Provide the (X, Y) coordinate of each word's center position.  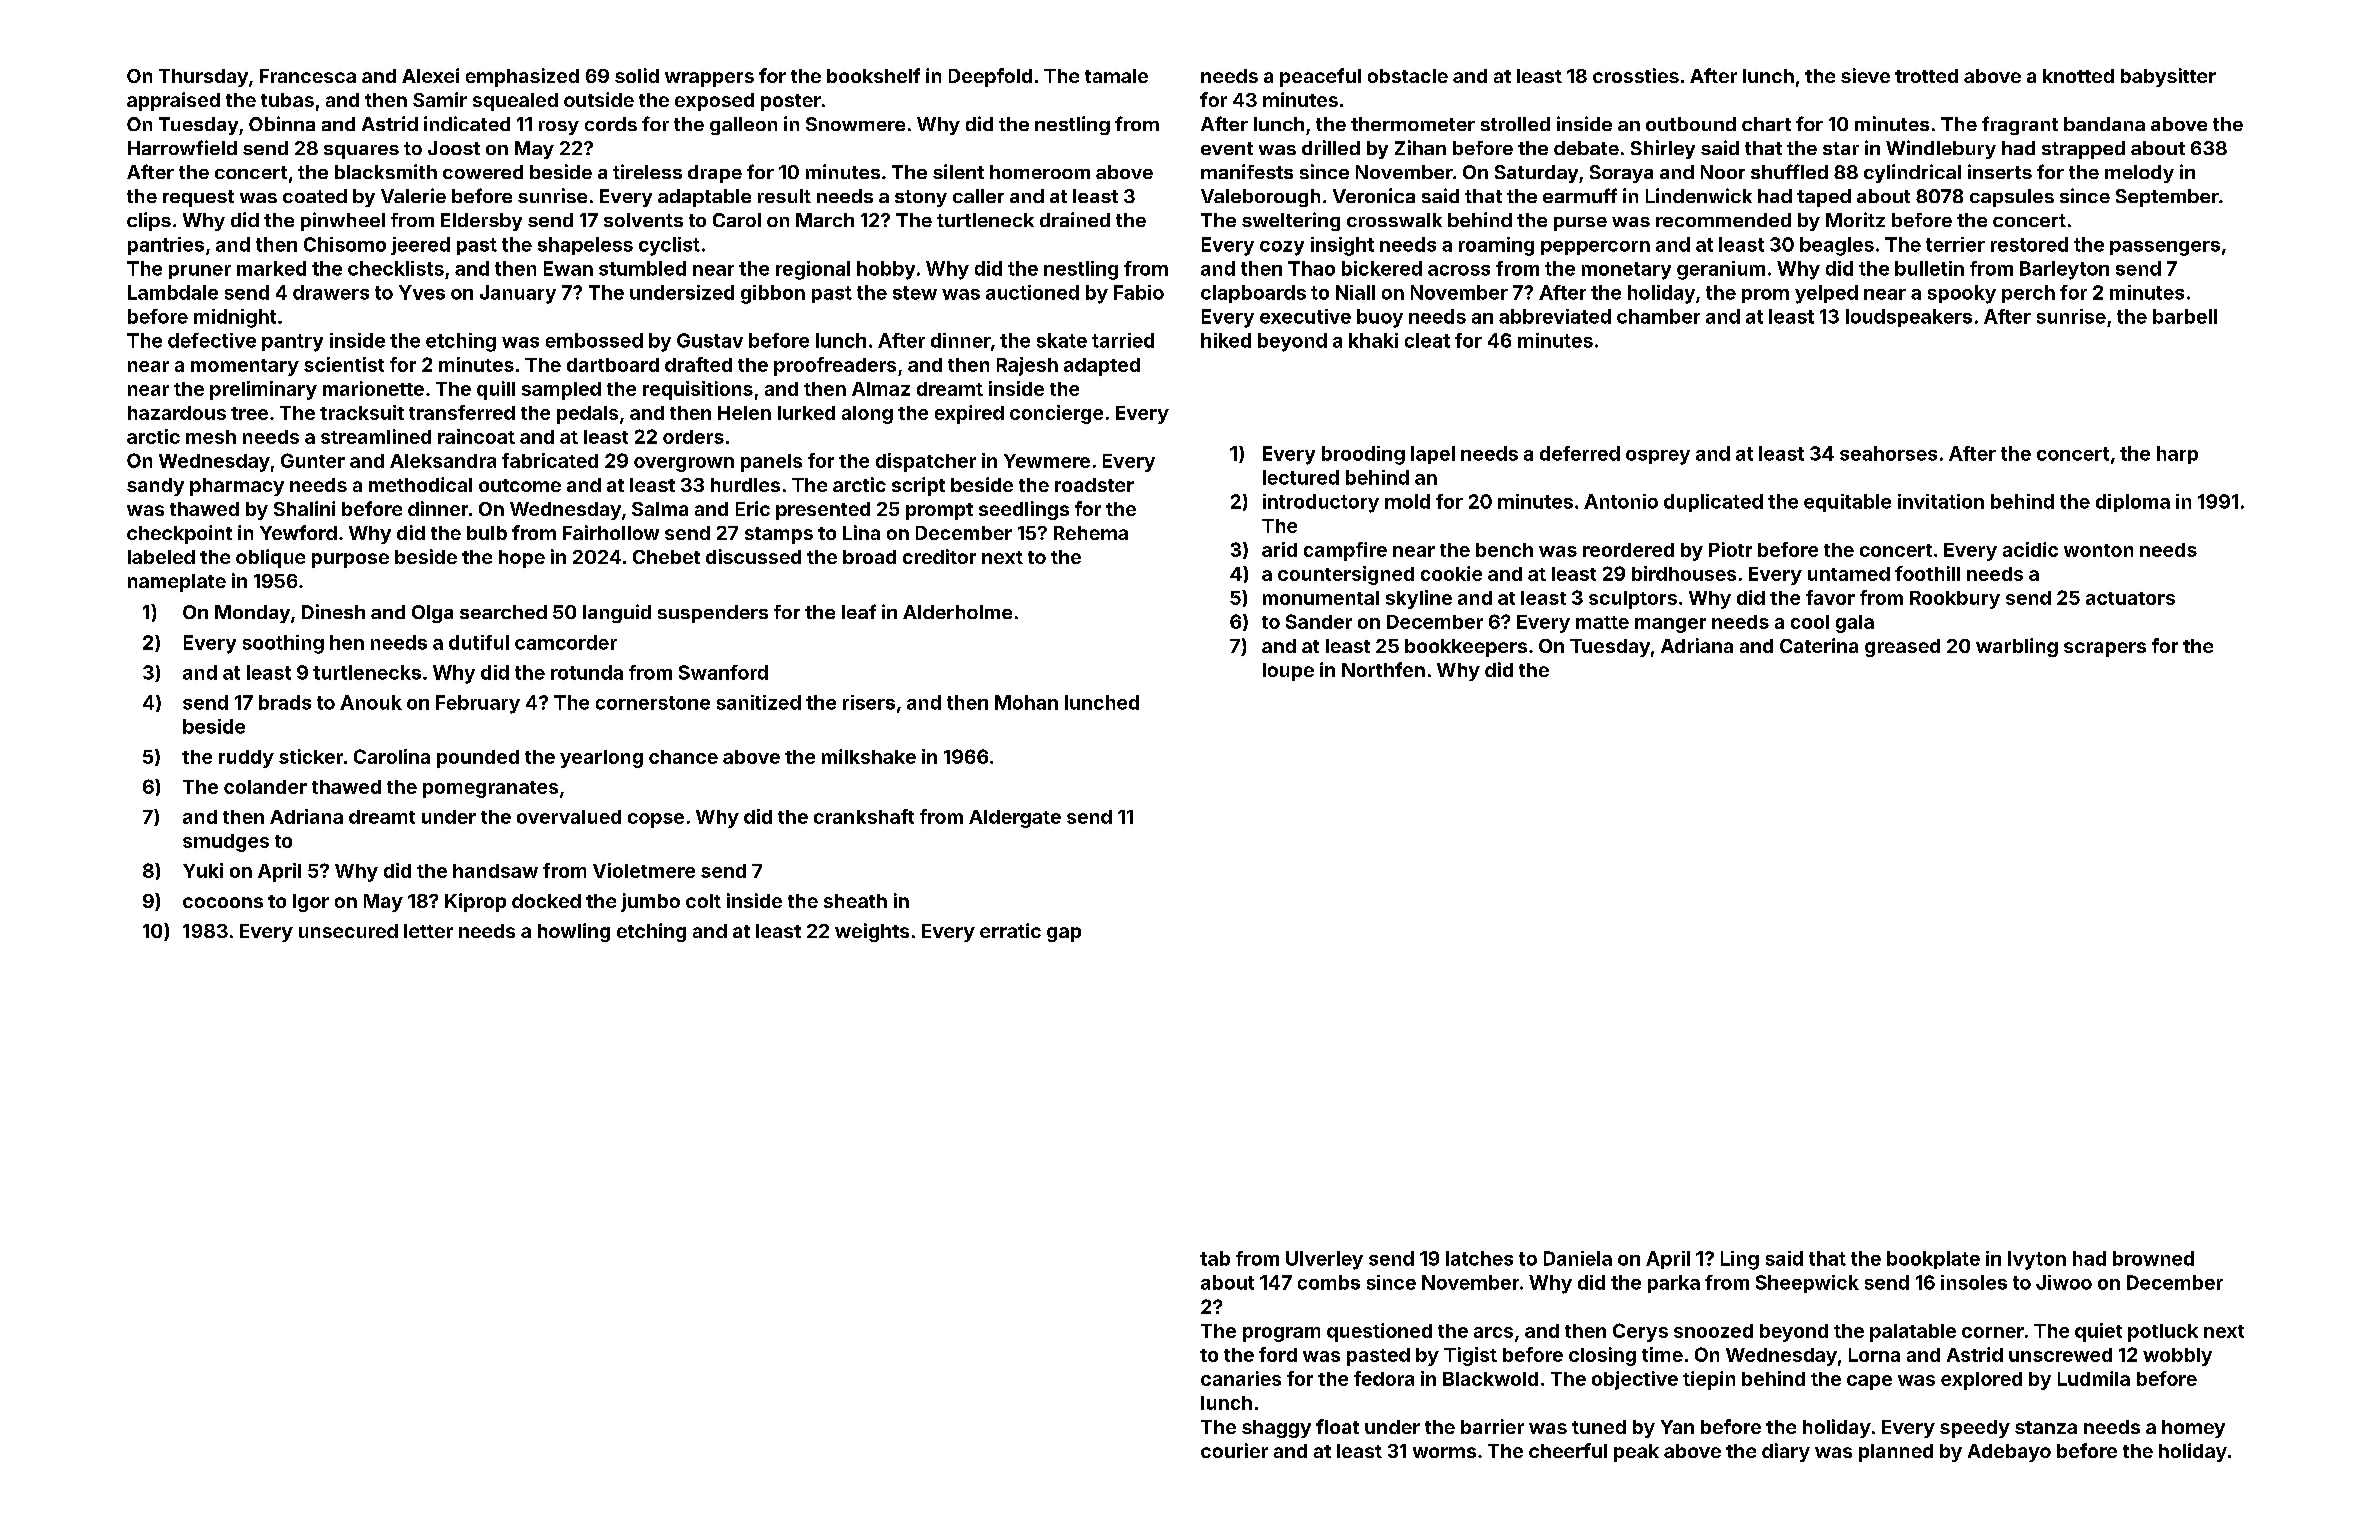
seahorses (1888, 453)
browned (2153, 1258)
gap (1064, 934)
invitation (1941, 501)
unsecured (348, 931)
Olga (432, 614)
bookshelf (873, 75)
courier (1234, 1450)
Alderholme (957, 612)
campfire (1345, 551)
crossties (1636, 75)
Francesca (308, 76)
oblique (270, 558)
